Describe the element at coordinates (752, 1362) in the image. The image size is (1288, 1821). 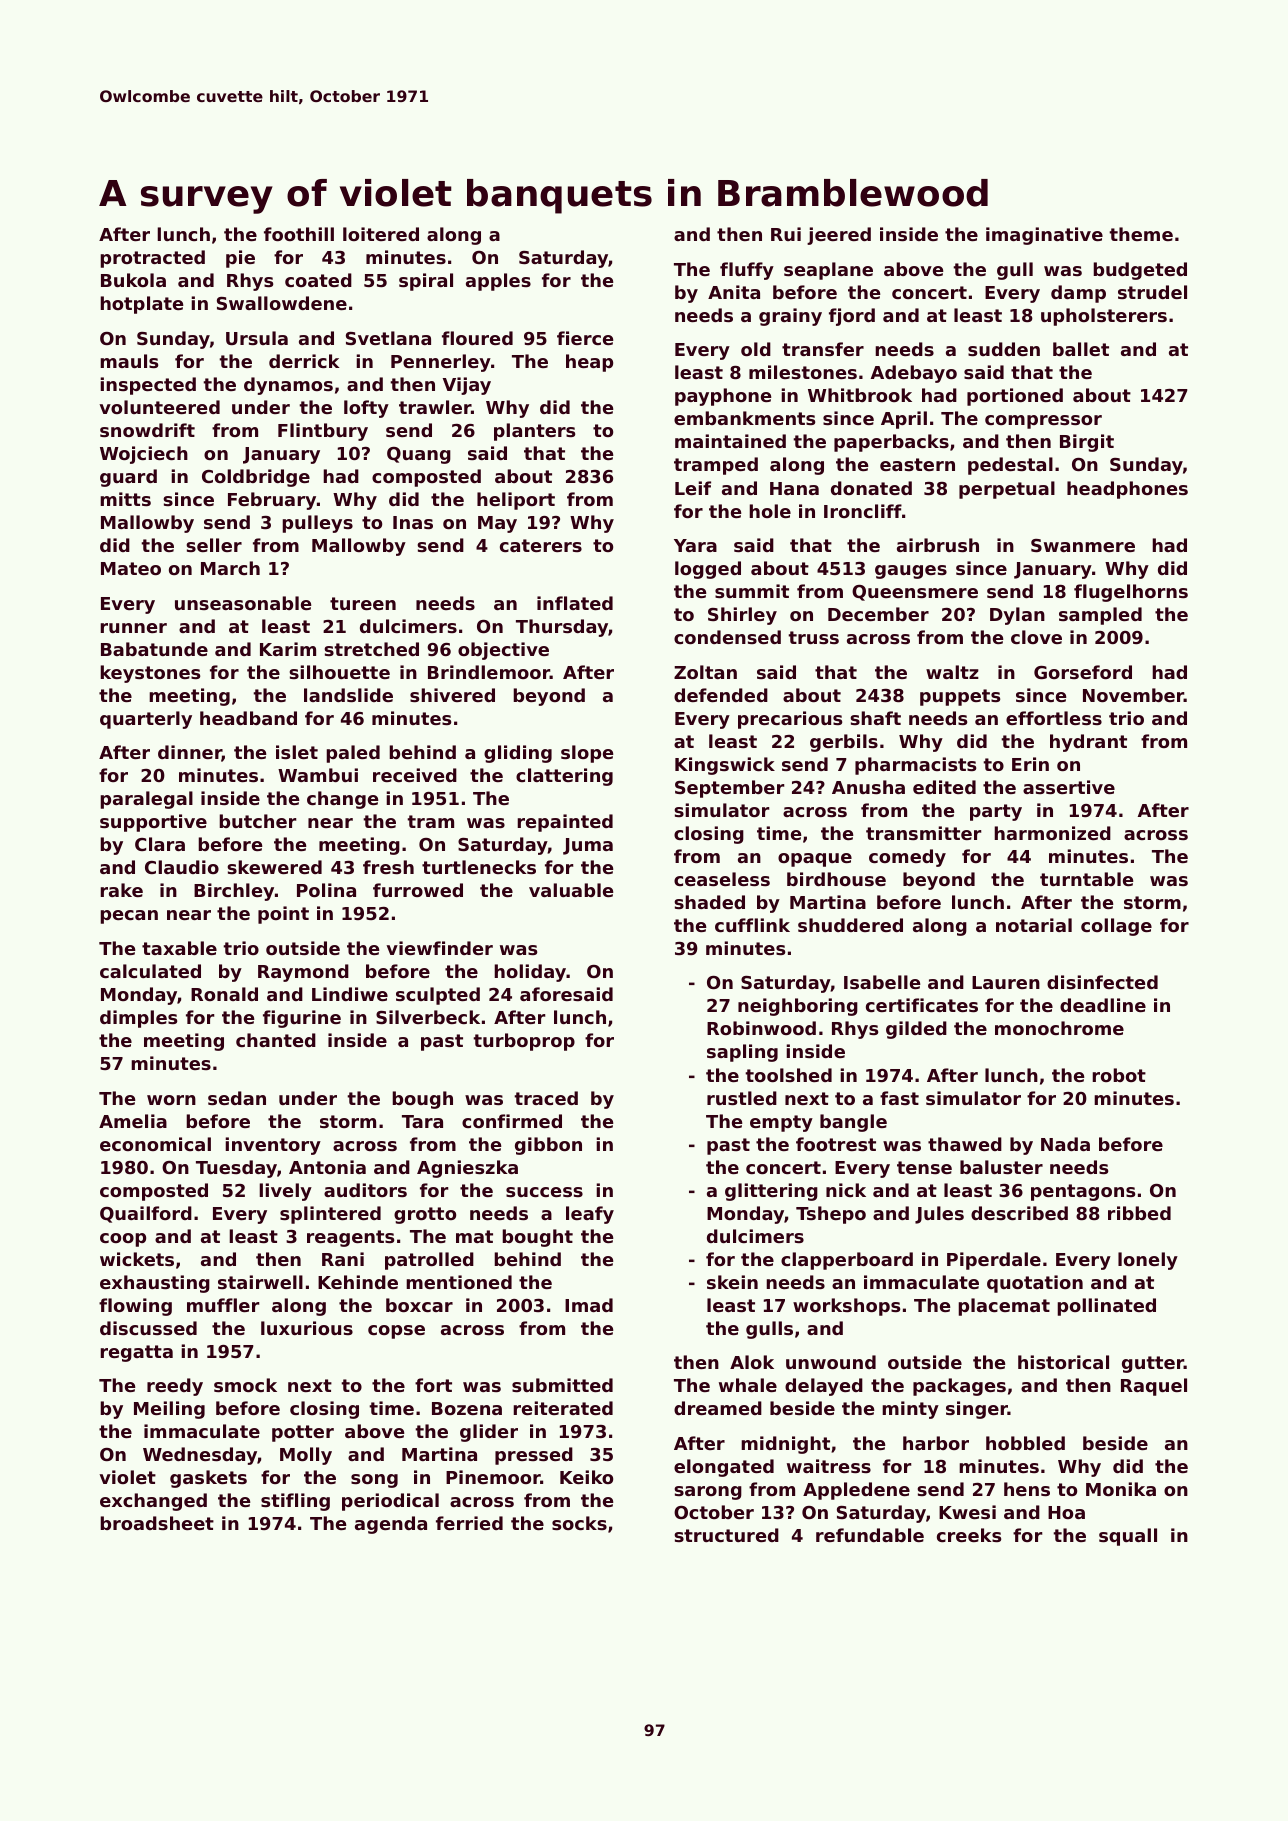
I see `Alok` at that location.
